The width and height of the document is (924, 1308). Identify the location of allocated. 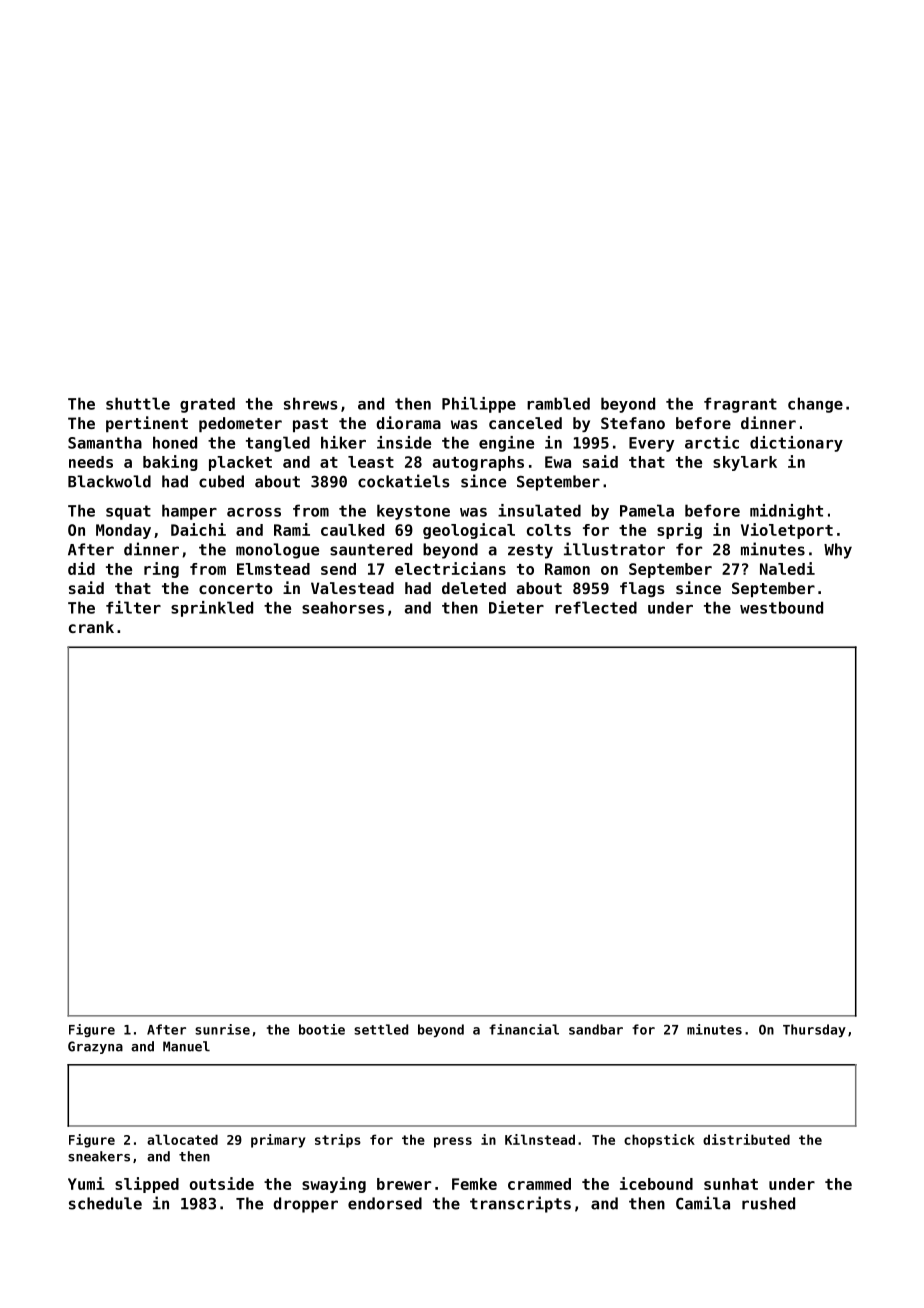
(182, 1139).
